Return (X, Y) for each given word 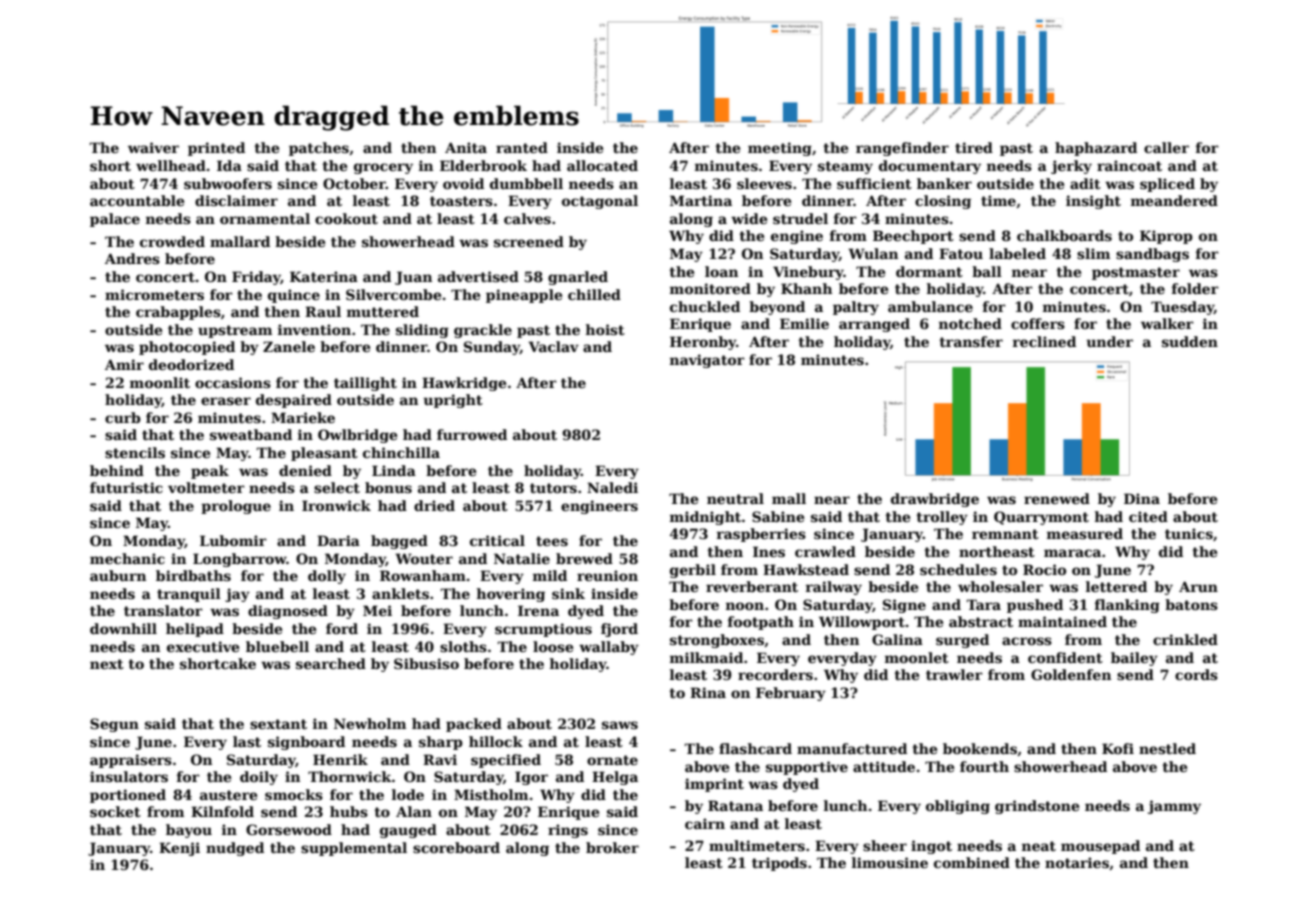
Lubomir (233, 540)
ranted (522, 147)
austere (228, 795)
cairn (705, 823)
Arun (1198, 586)
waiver (153, 147)
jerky (1071, 167)
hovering (511, 595)
